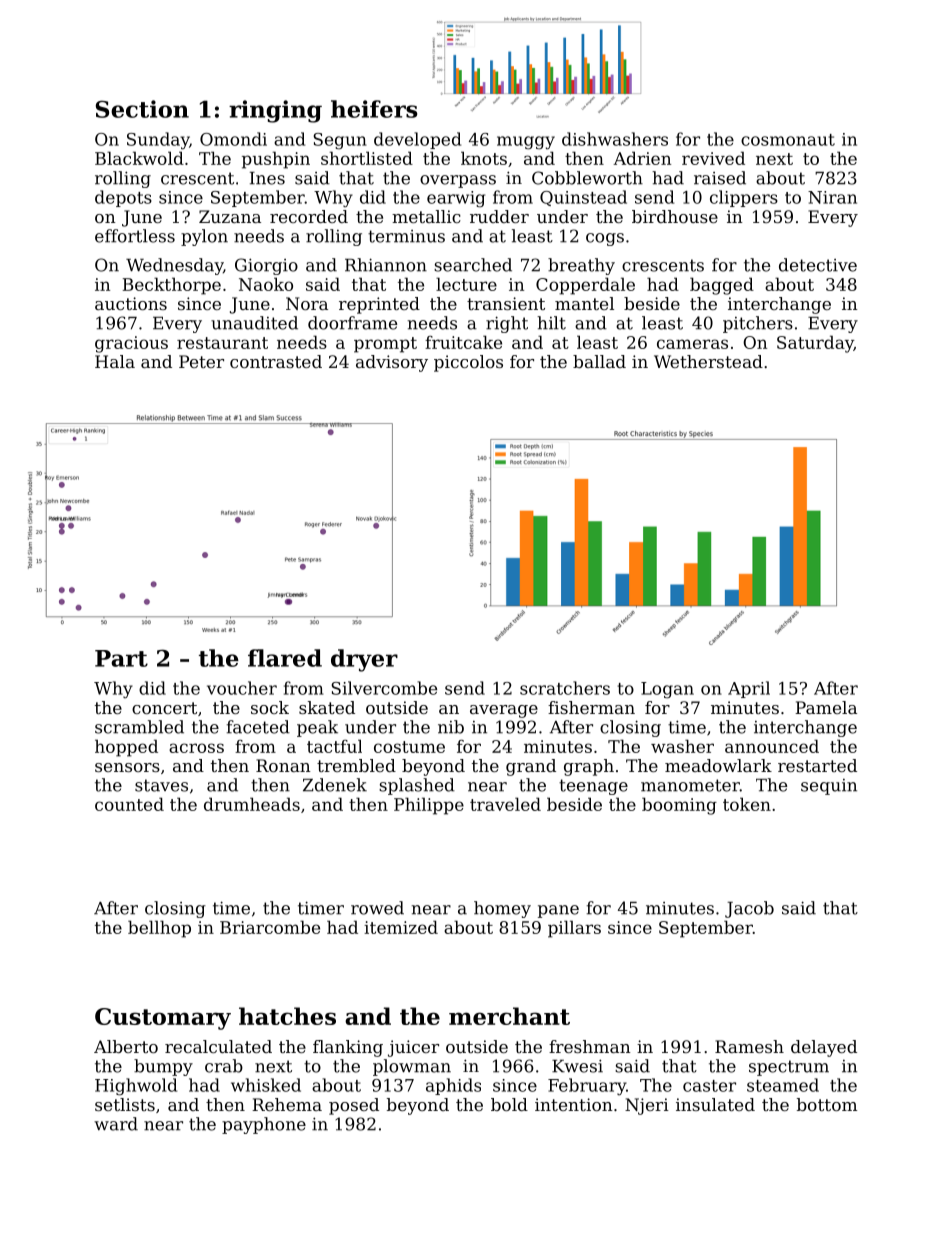  Describe the element at coordinates (401, 927) in the image. I see `itemized` at that location.
